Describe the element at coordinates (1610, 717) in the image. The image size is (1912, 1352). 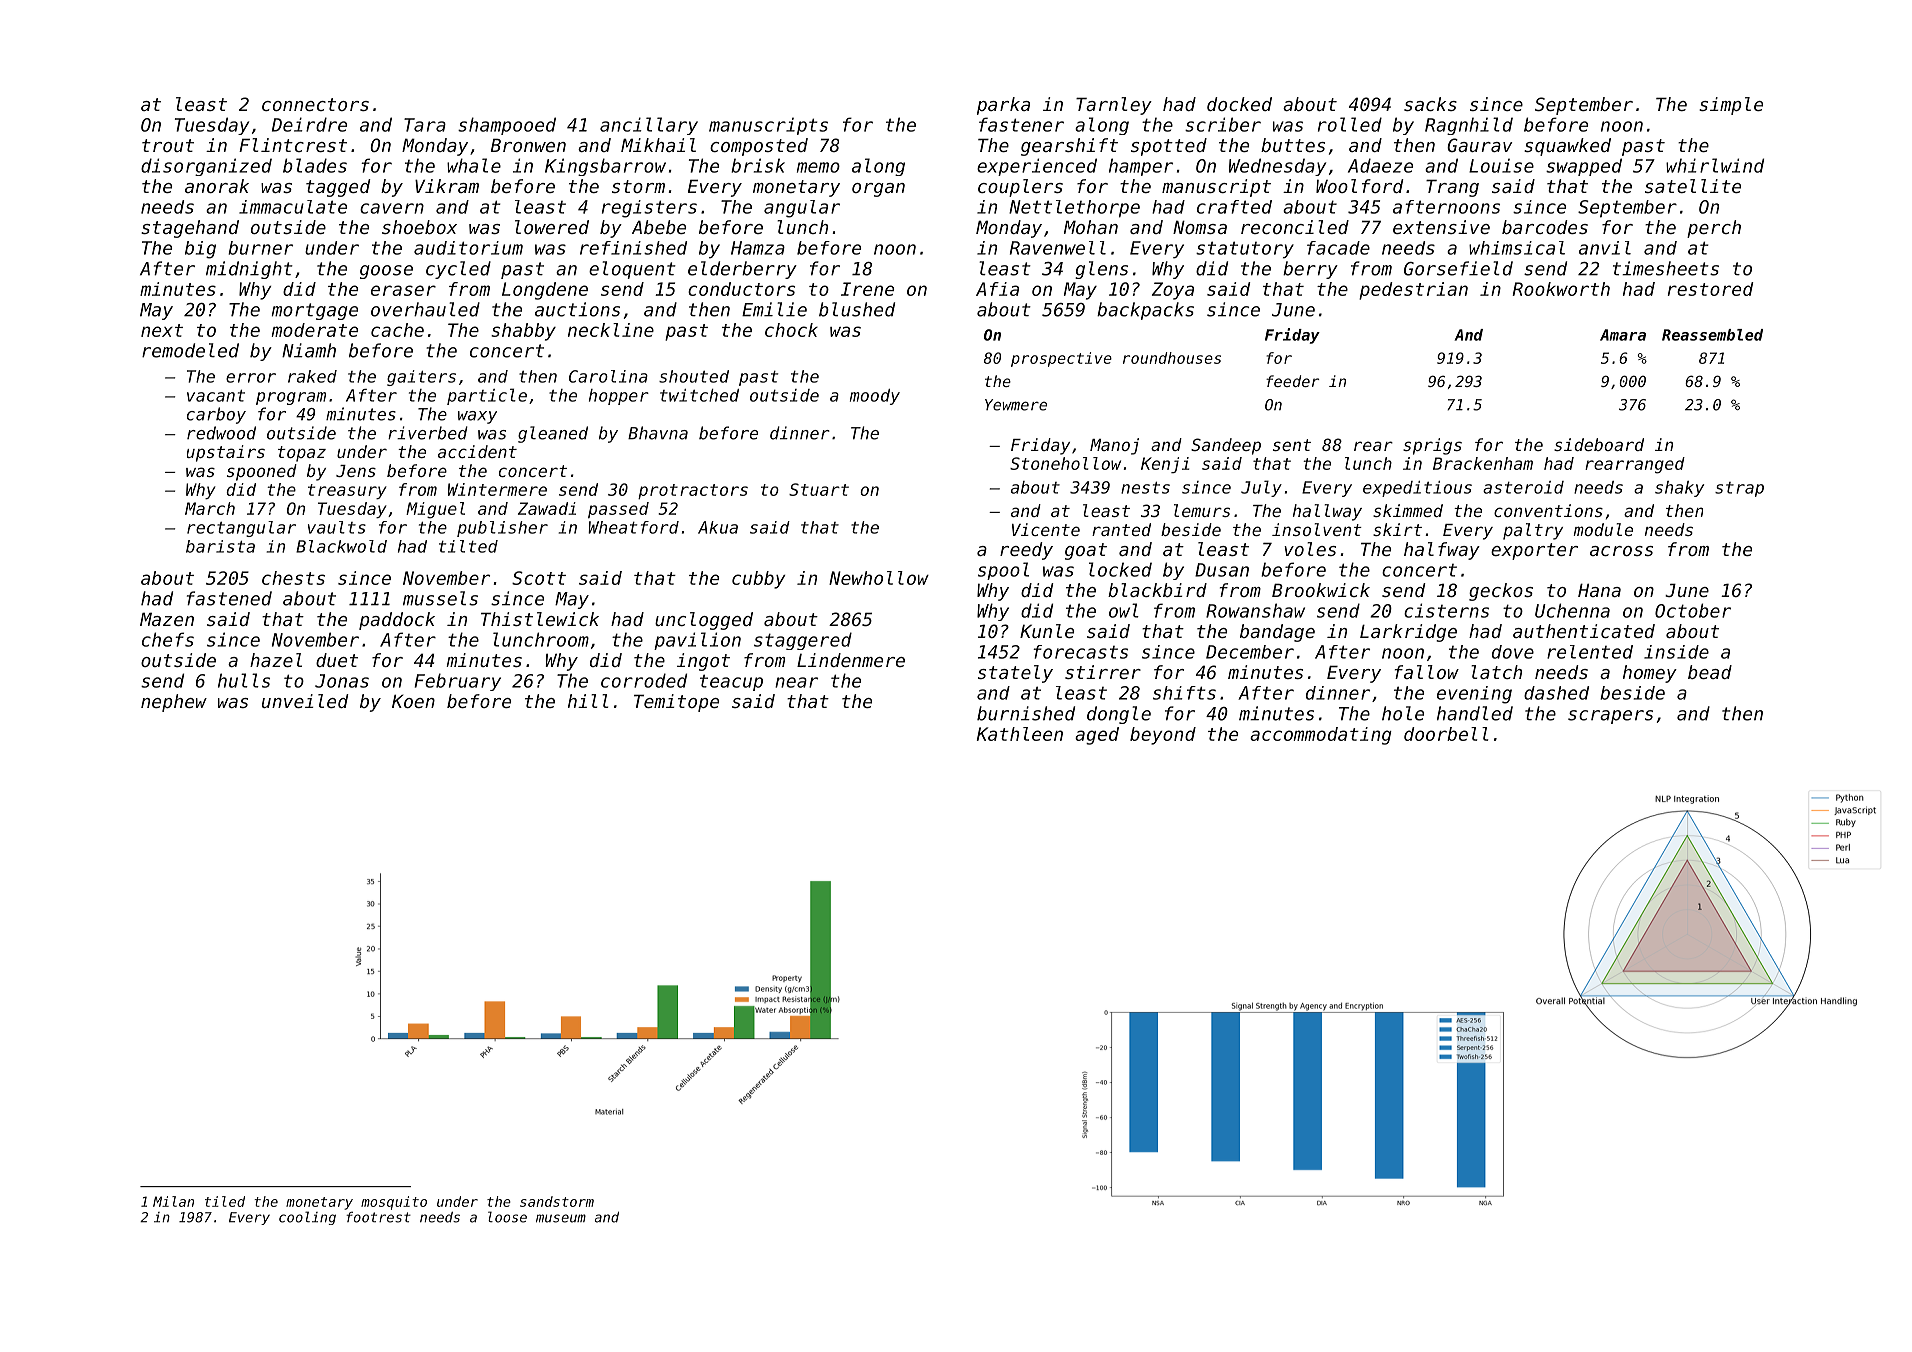
I see `scrapers` at that location.
